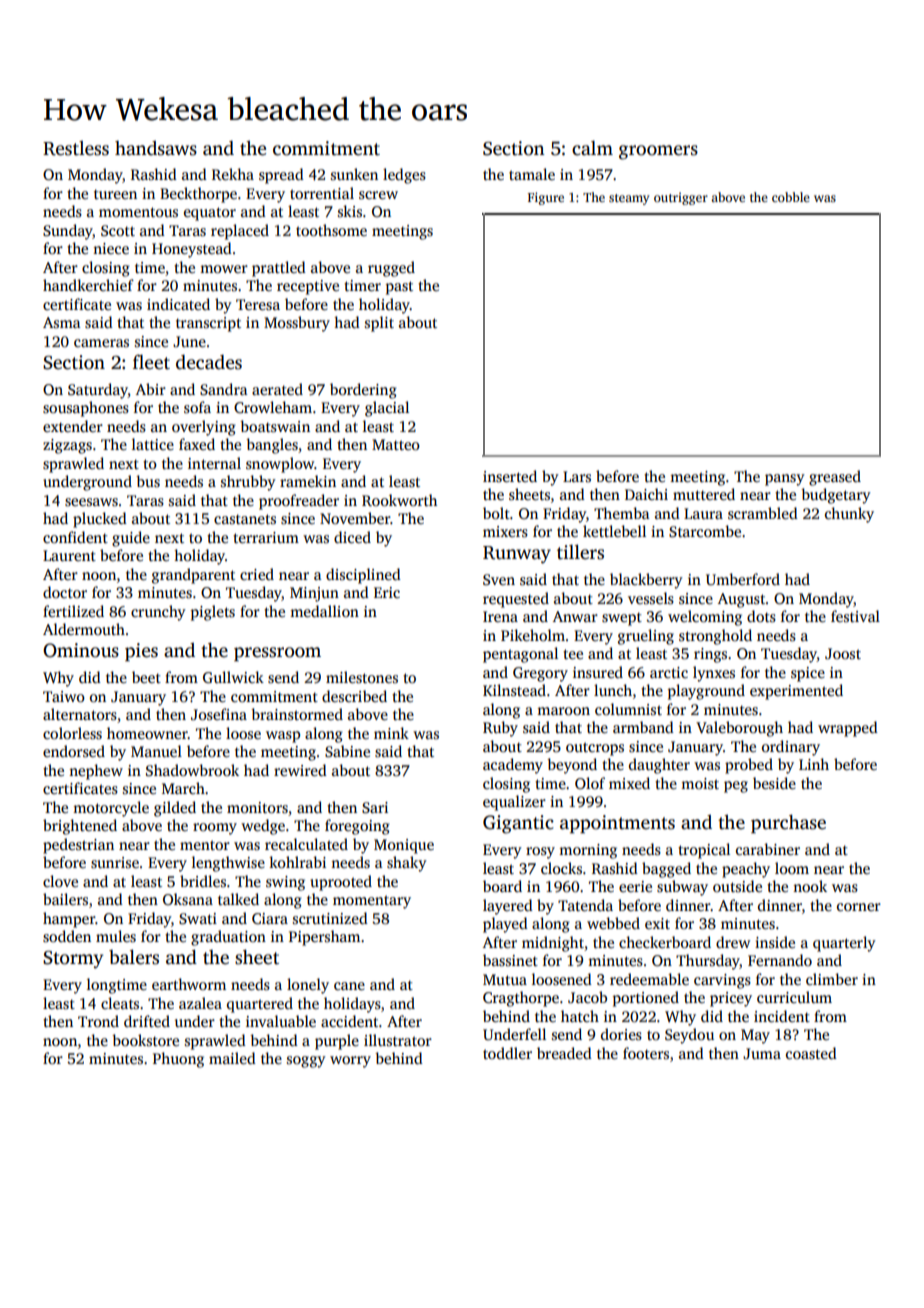  I want to click on toddler, so click(507, 1053).
